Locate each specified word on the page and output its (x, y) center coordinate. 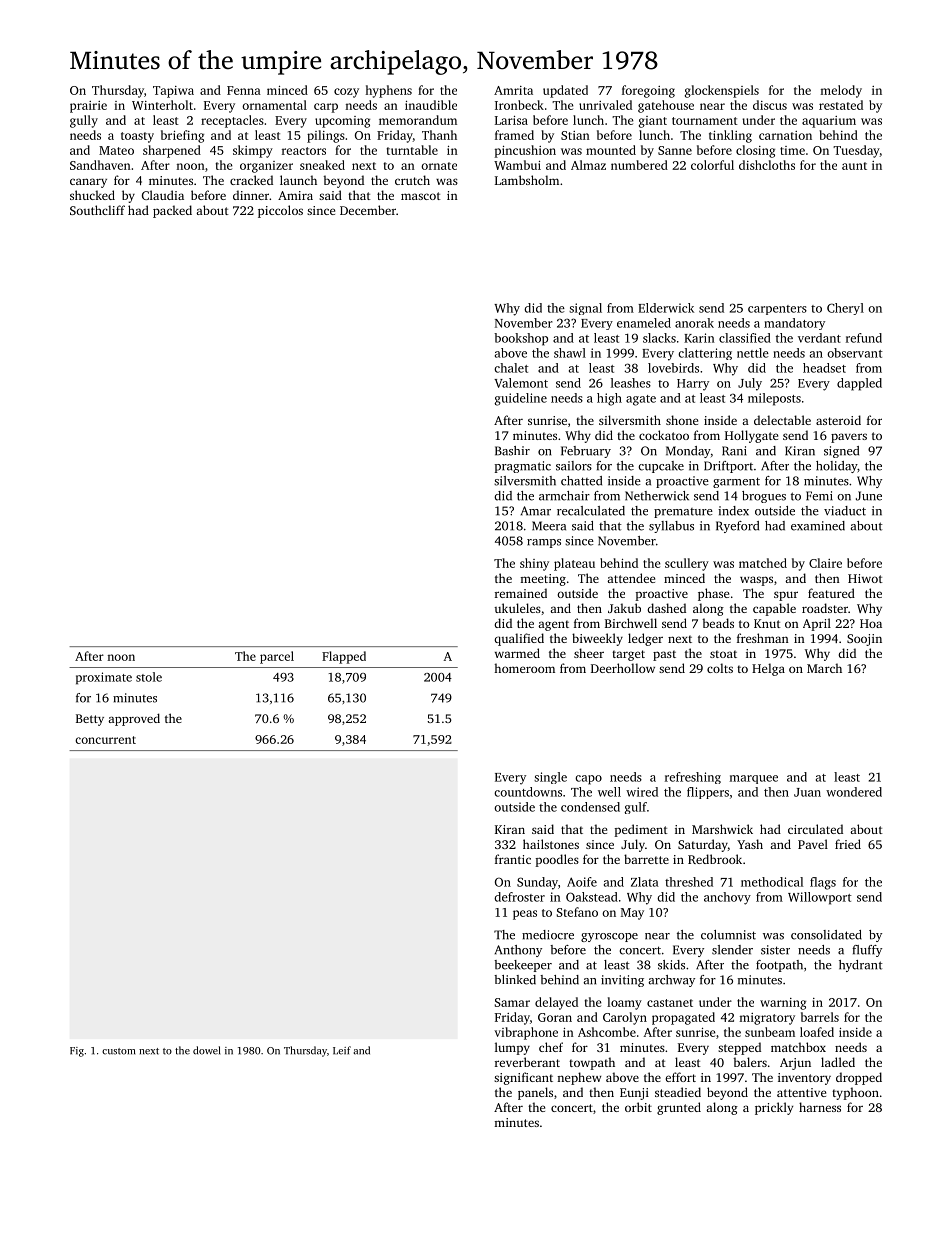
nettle (753, 353)
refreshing (693, 778)
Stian (575, 135)
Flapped (344, 657)
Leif (342, 1050)
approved (134, 719)
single (550, 778)
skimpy (253, 151)
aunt (854, 166)
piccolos (280, 211)
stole (149, 677)
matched (763, 563)
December (368, 210)
